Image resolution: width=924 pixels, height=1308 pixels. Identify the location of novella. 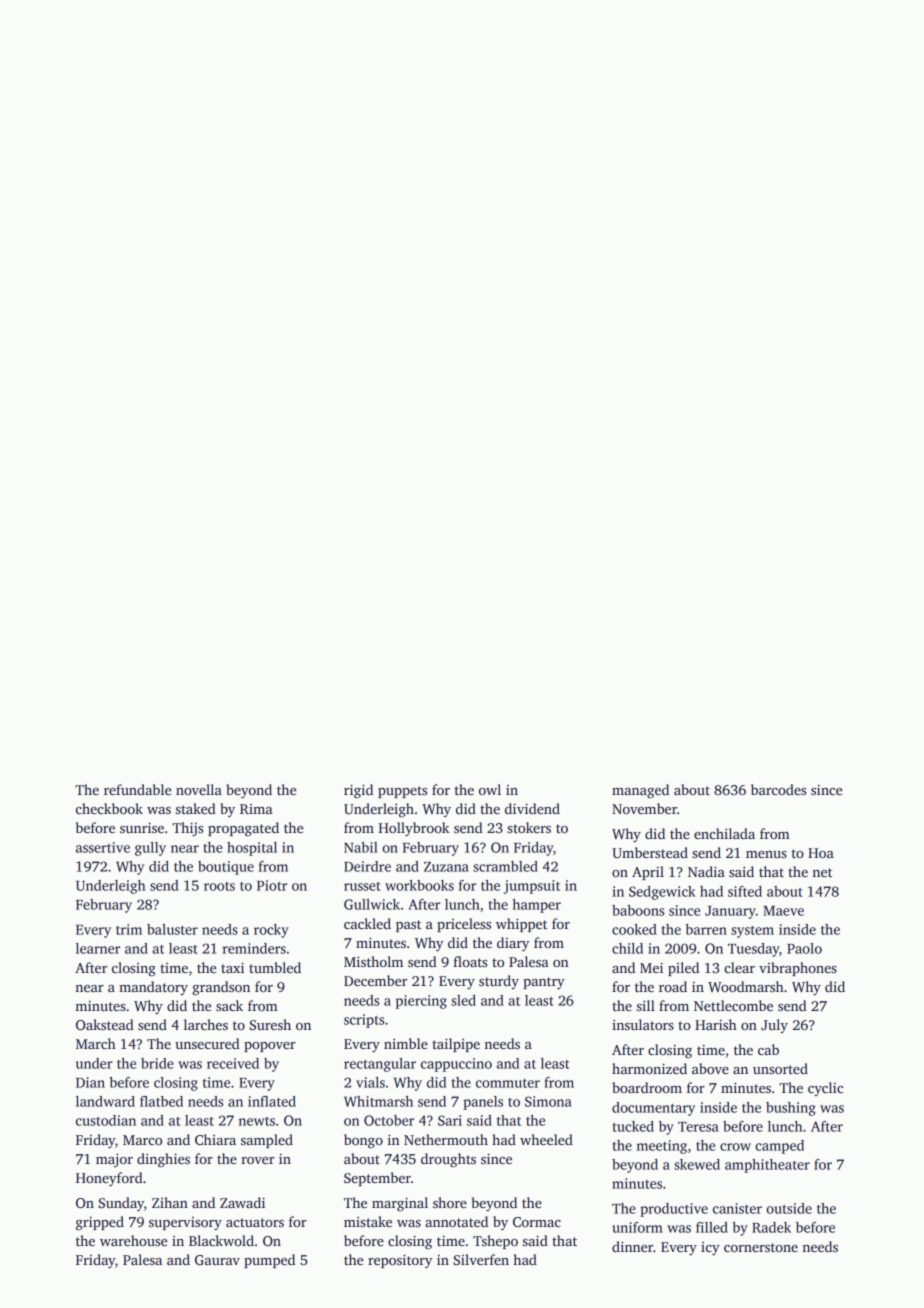
(199, 789).
